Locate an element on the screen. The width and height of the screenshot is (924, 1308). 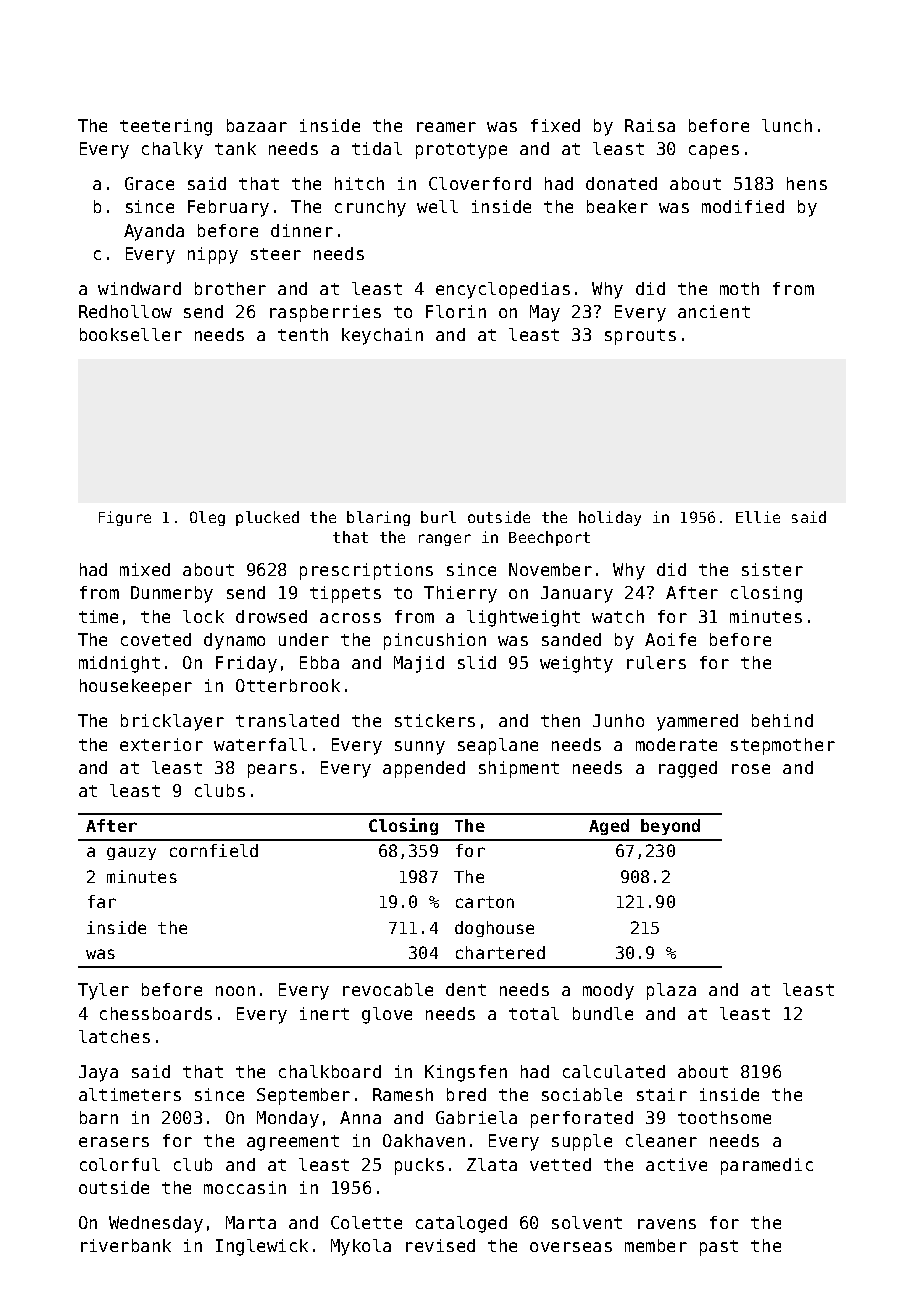
lunch is located at coordinates (787, 125).
